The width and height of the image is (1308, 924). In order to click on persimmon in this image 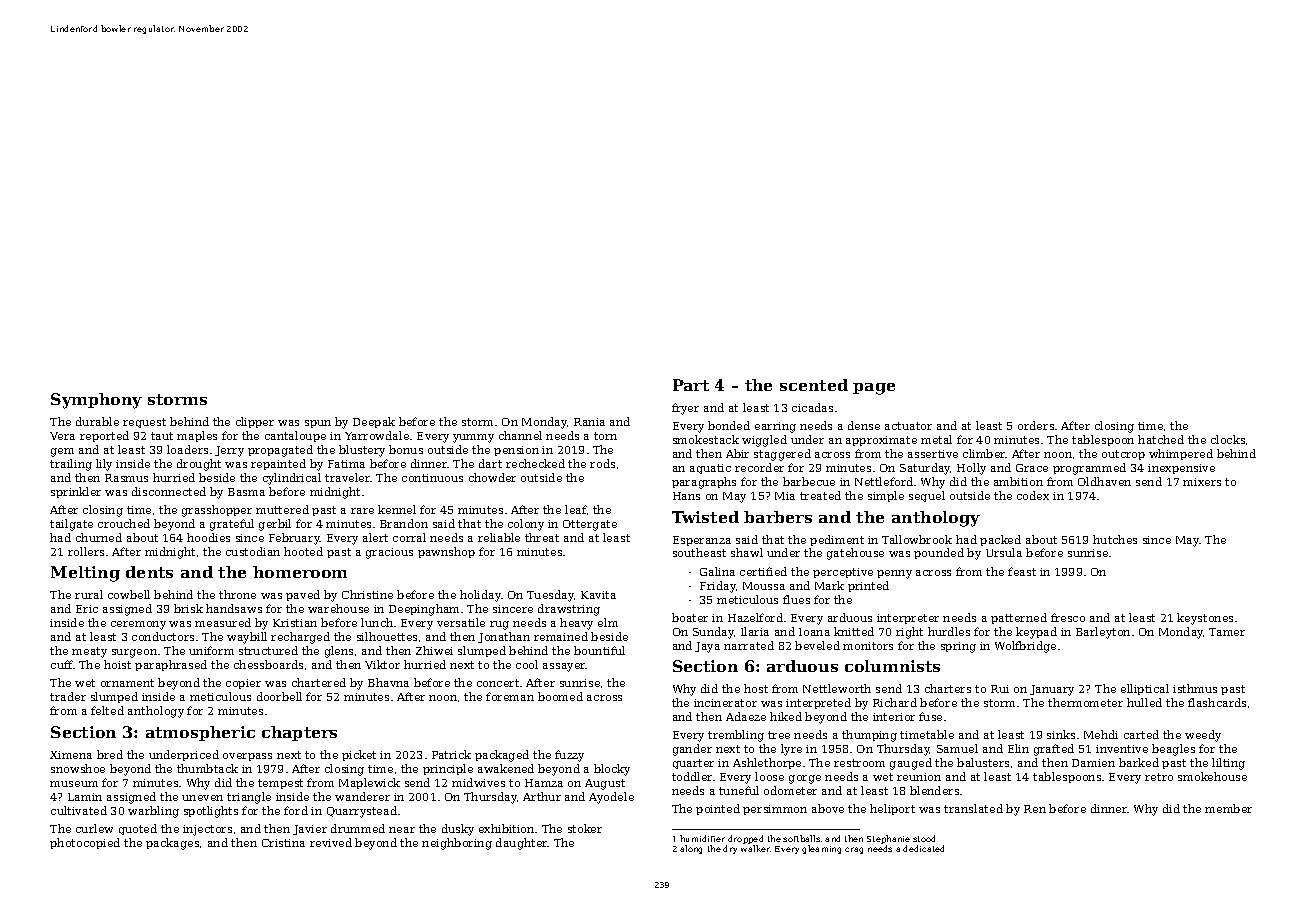, I will do `click(775, 810)`.
